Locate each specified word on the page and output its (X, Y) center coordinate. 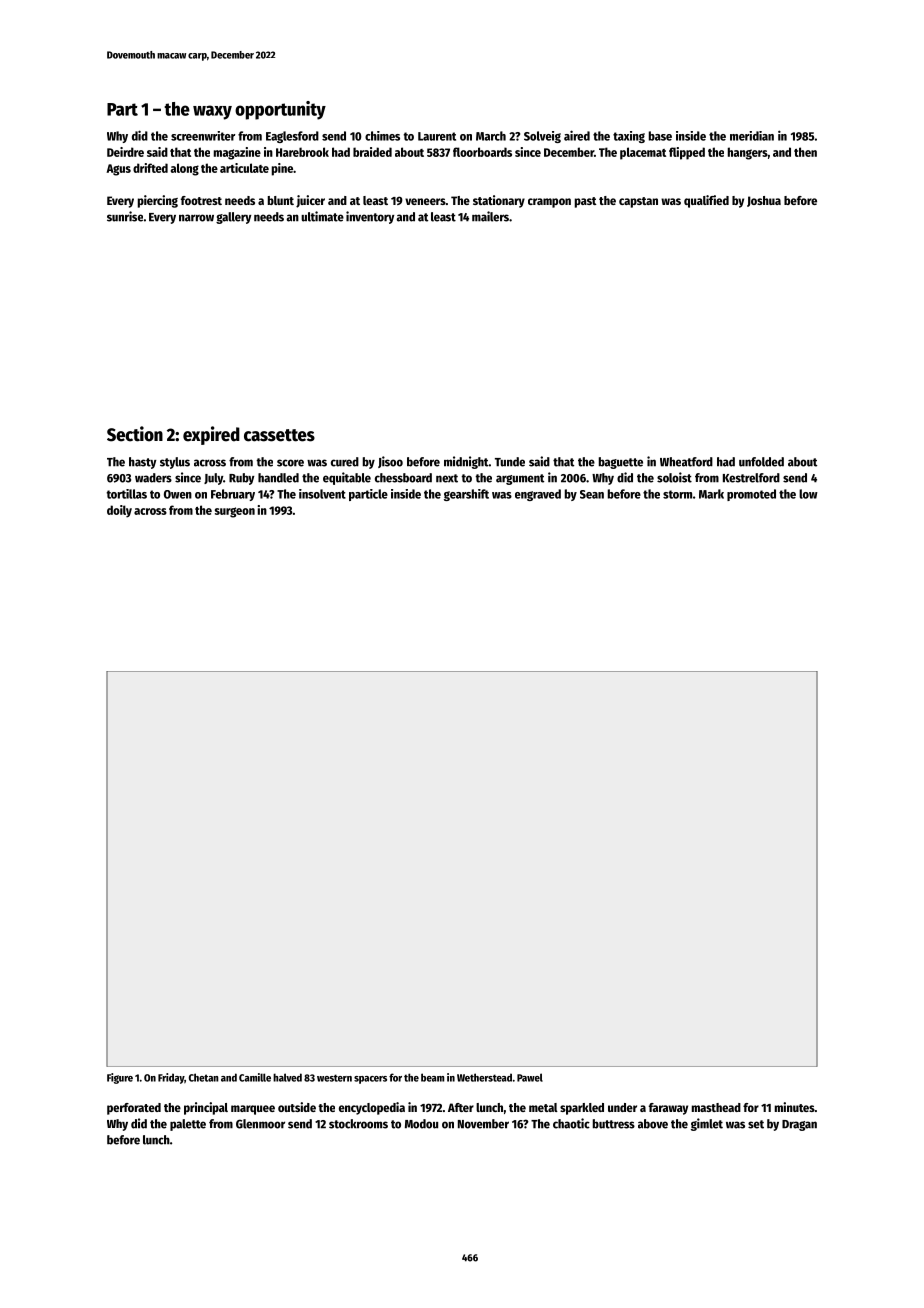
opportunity (280, 110)
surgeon (235, 512)
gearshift (466, 495)
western (334, 1078)
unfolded (761, 462)
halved (287, 1077)
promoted (751, 495)
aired (577, 135)
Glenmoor (260, 1124)
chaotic (571, 1123)
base (660, 136)
